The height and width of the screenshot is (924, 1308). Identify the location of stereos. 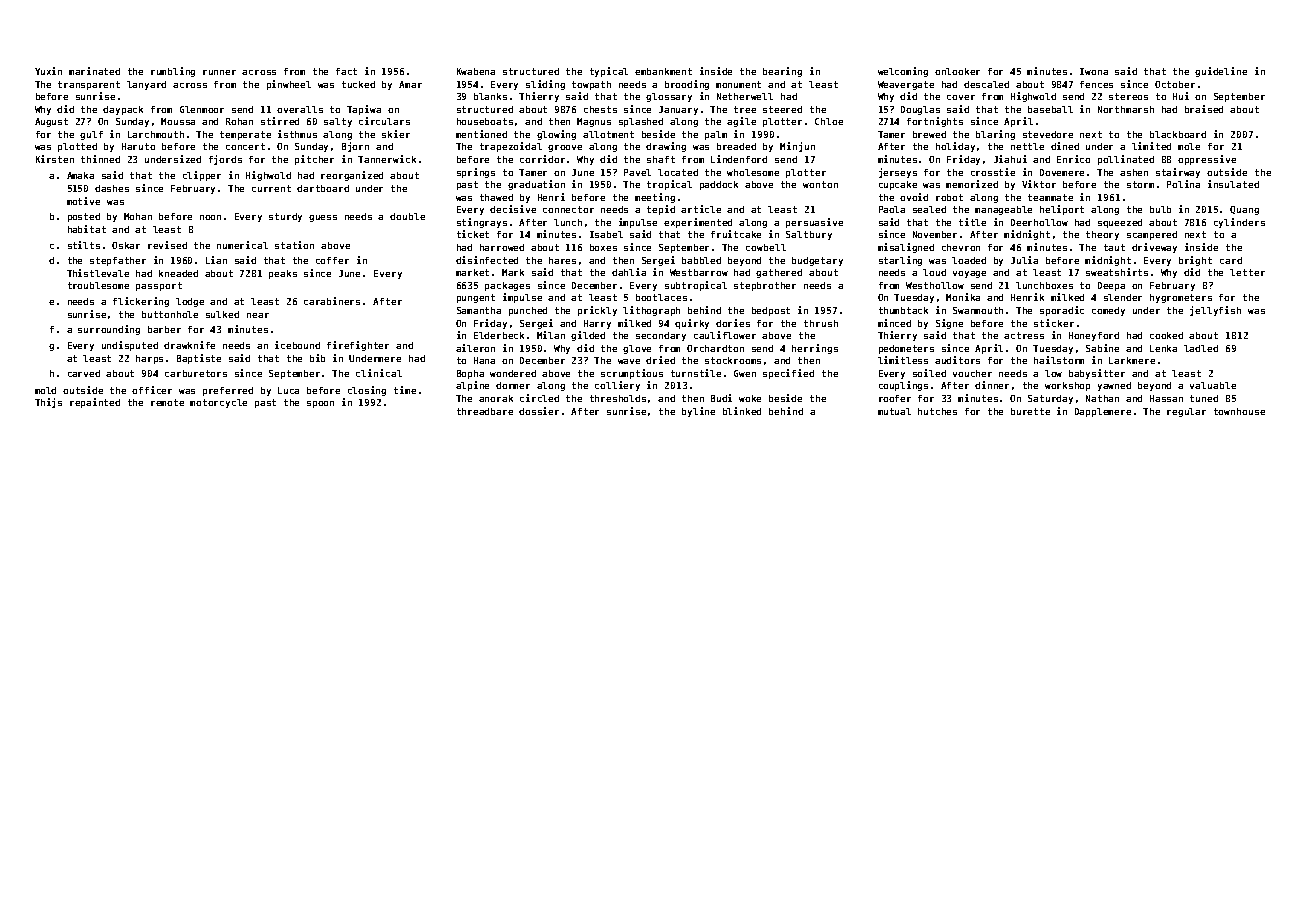
(1128, 96).
